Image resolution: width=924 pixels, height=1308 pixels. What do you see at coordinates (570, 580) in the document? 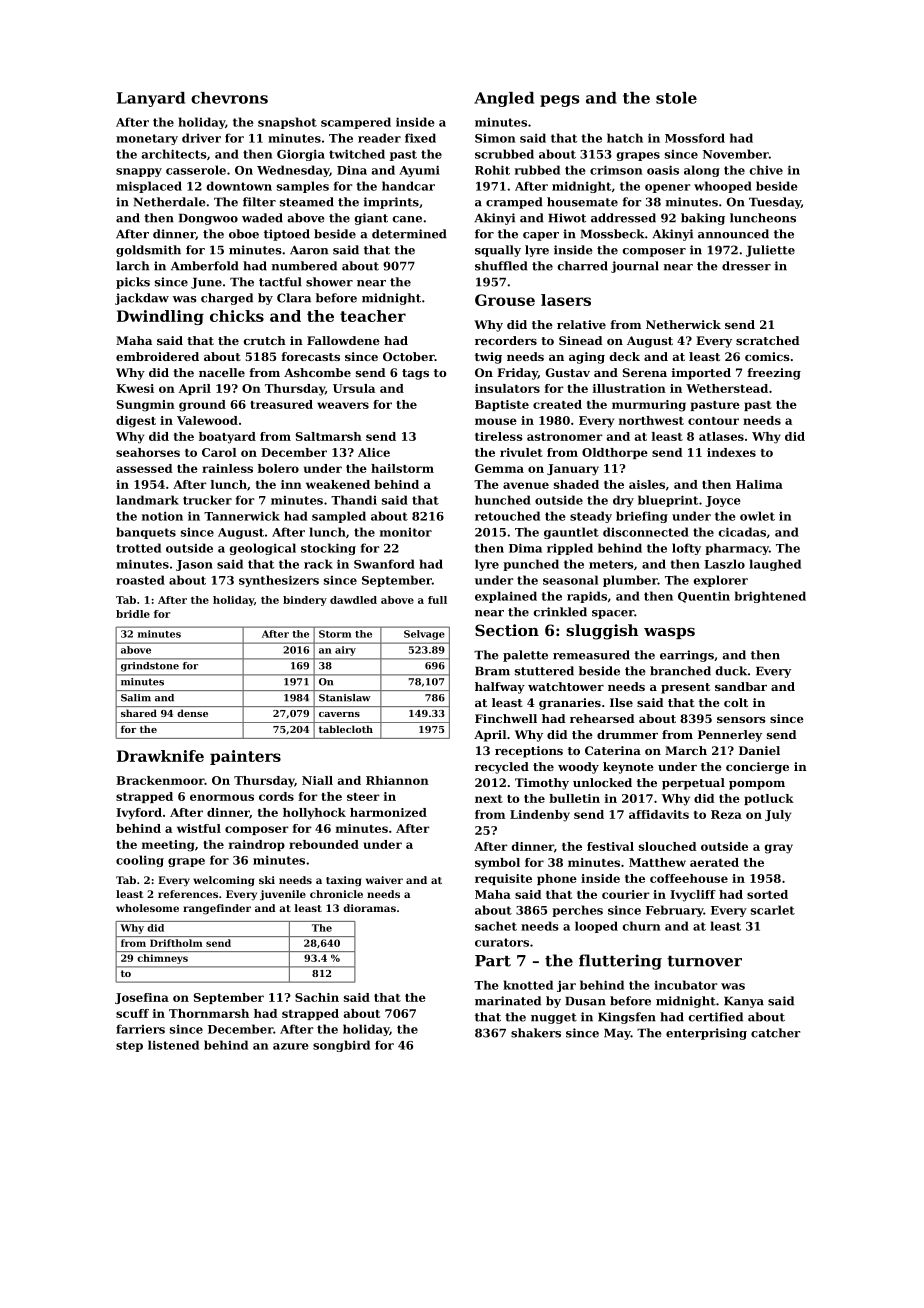
I see `seasonal` at bounding box center [570, 580].
